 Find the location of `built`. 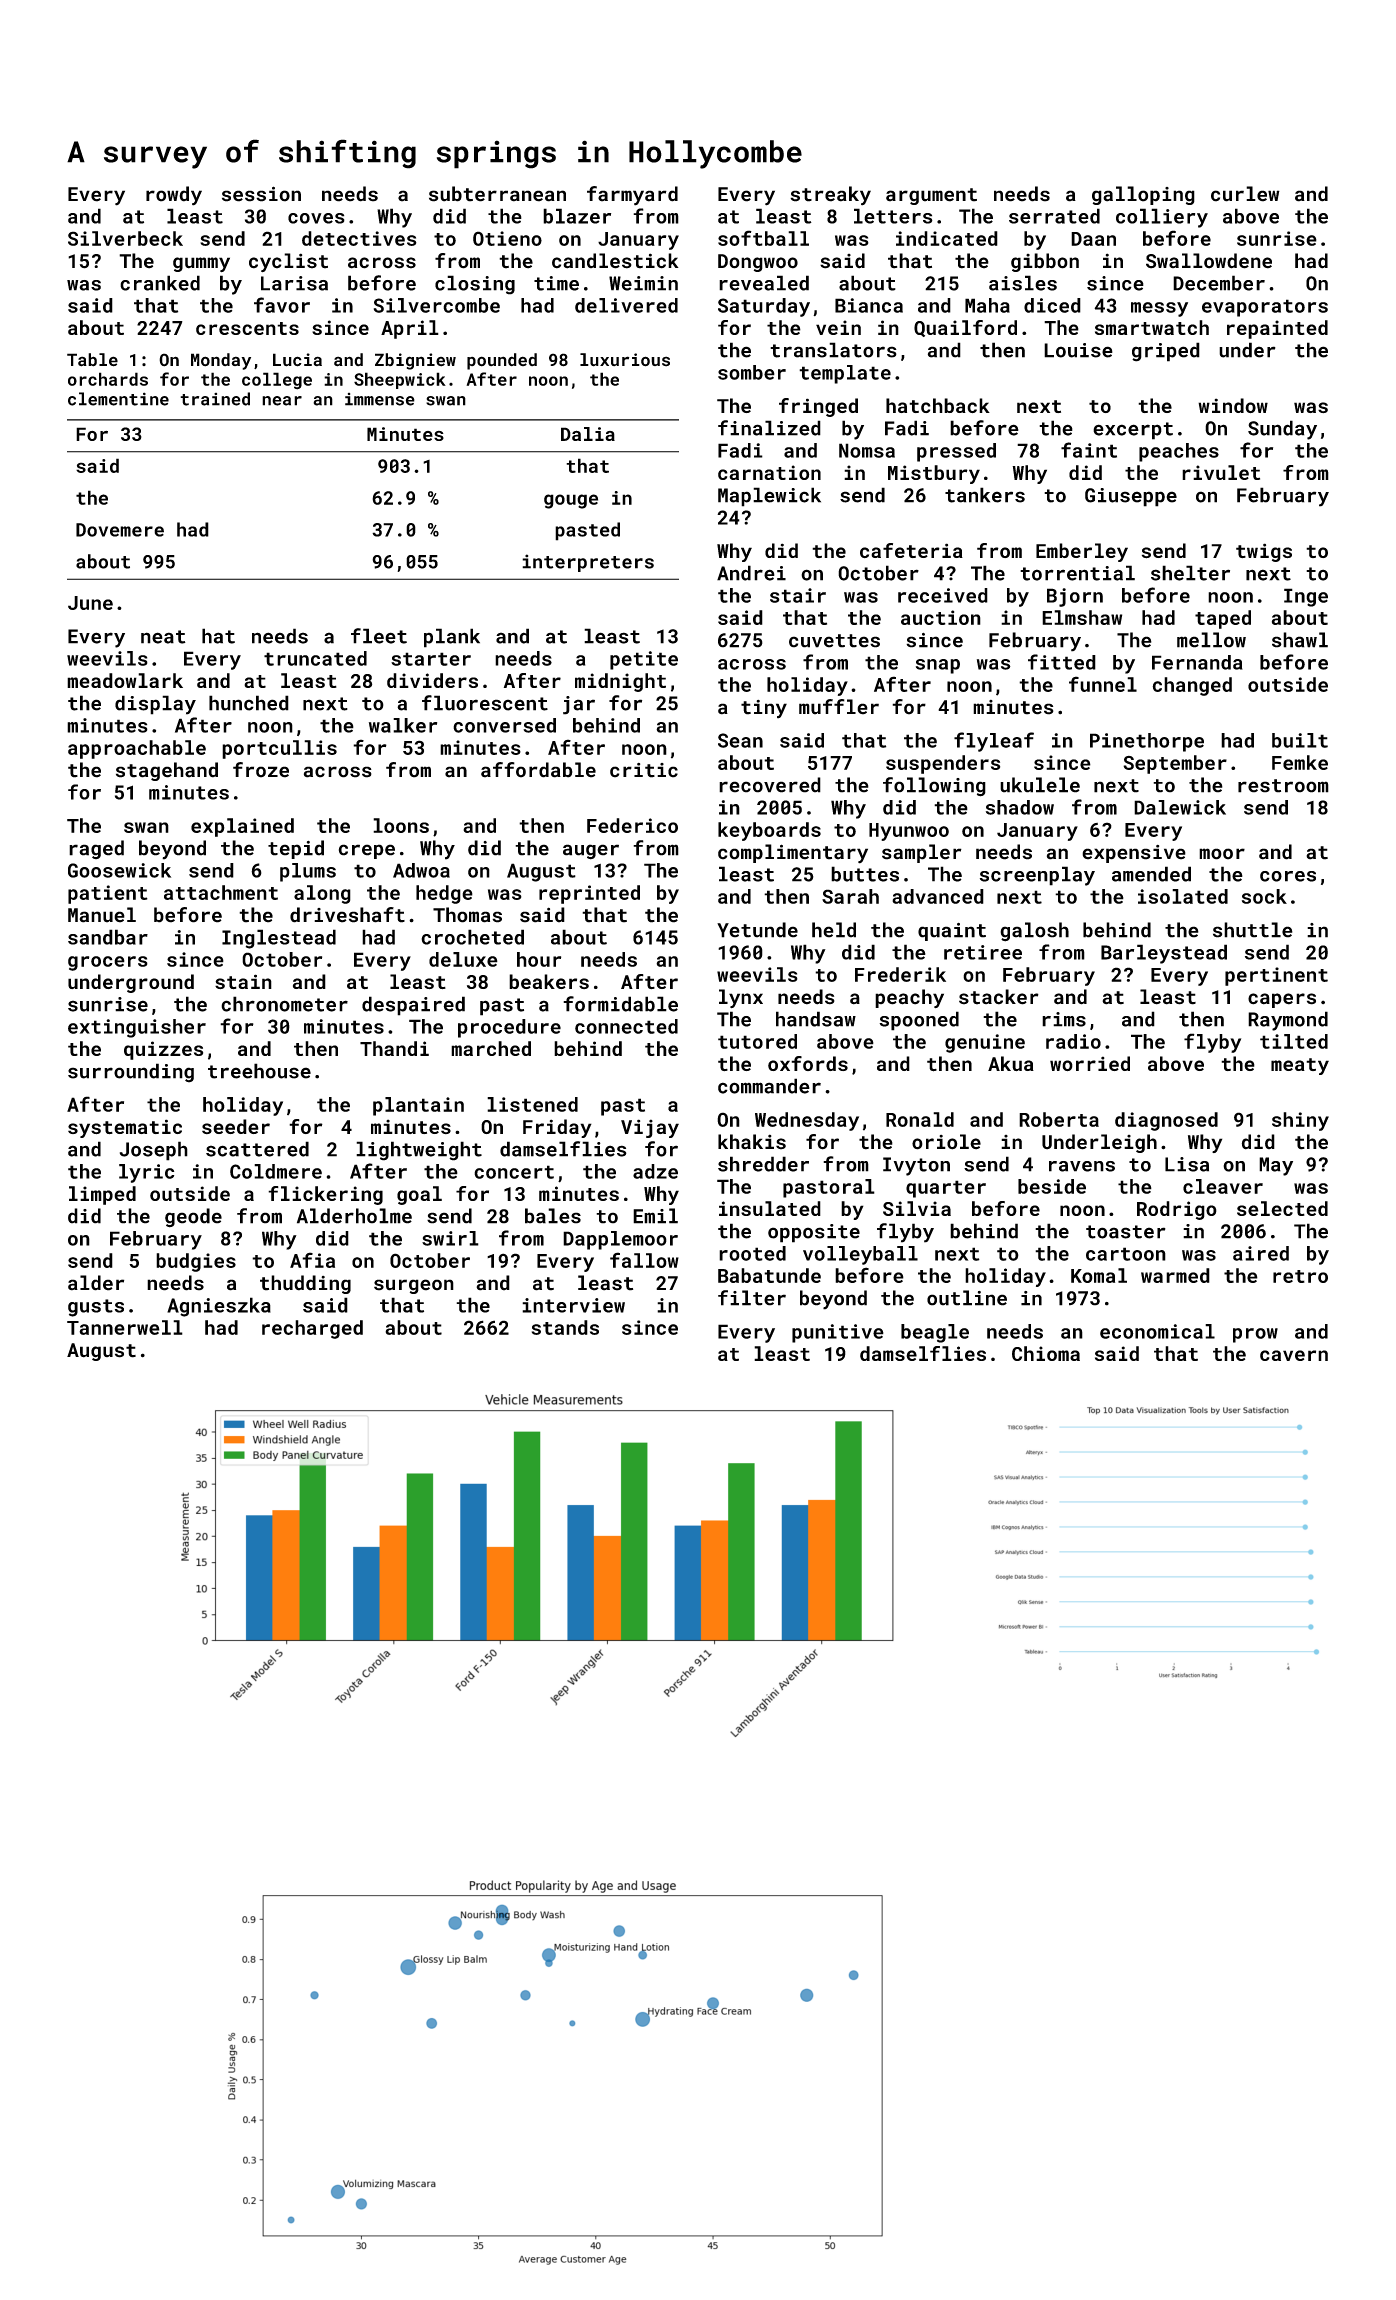

built is located at coordinates (1300, 740).
